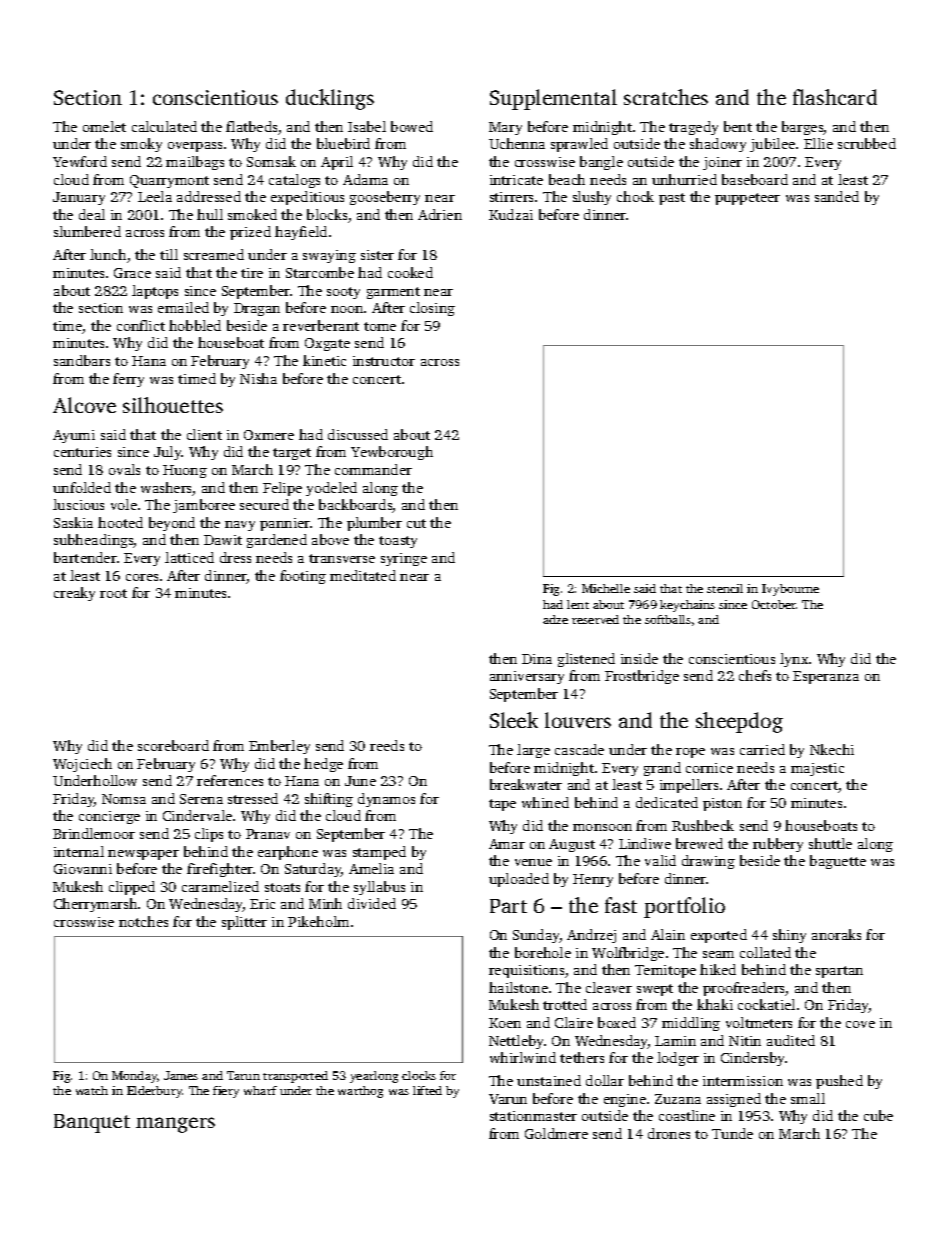 This screenshot has height=1233, width=952. What do you see at coordinates (82, 765) in the screenshot?
I see `Wojciech` at bounding box center [82, 765].
